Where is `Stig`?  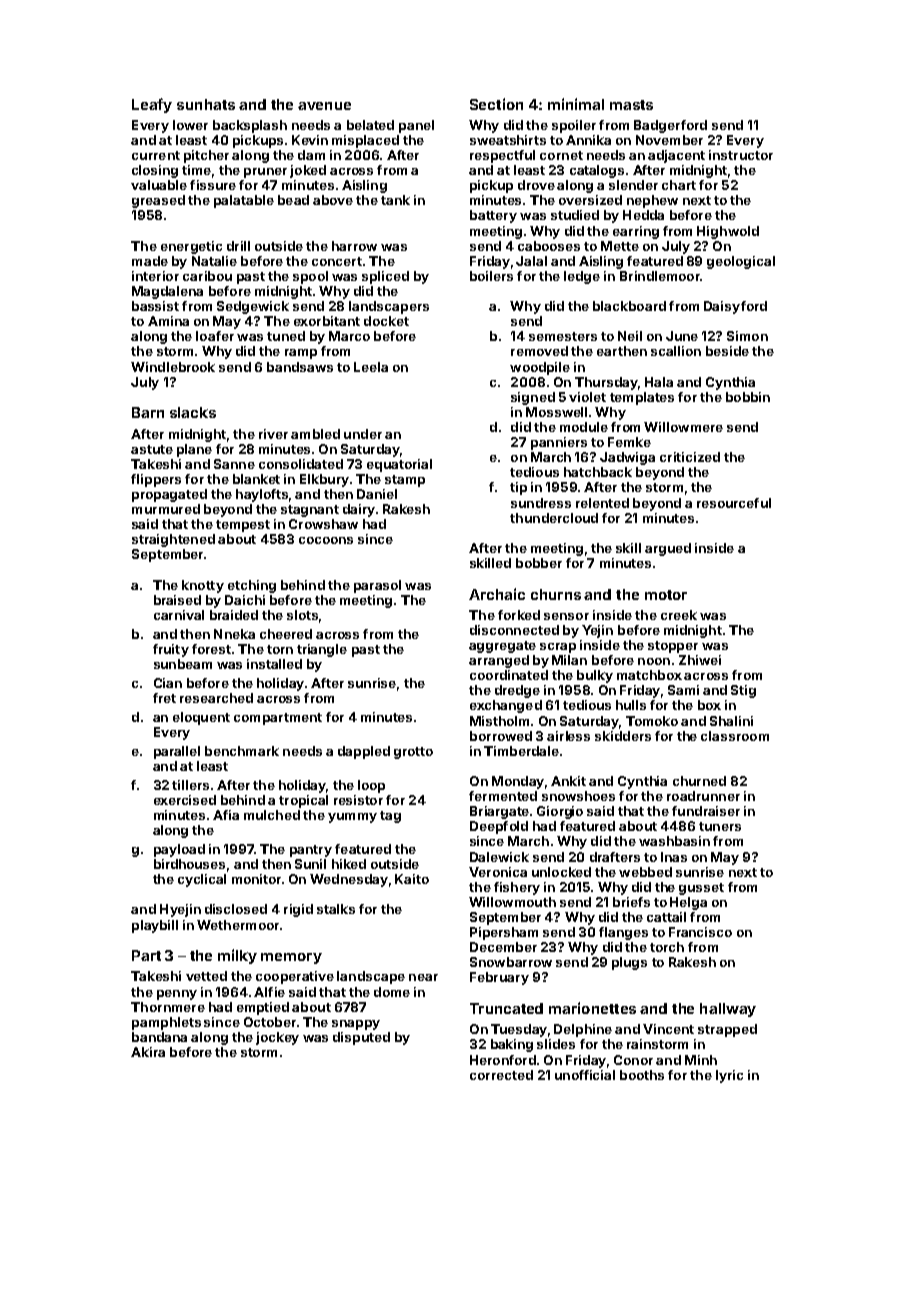 Stig is located at coordinates (743, 691).
